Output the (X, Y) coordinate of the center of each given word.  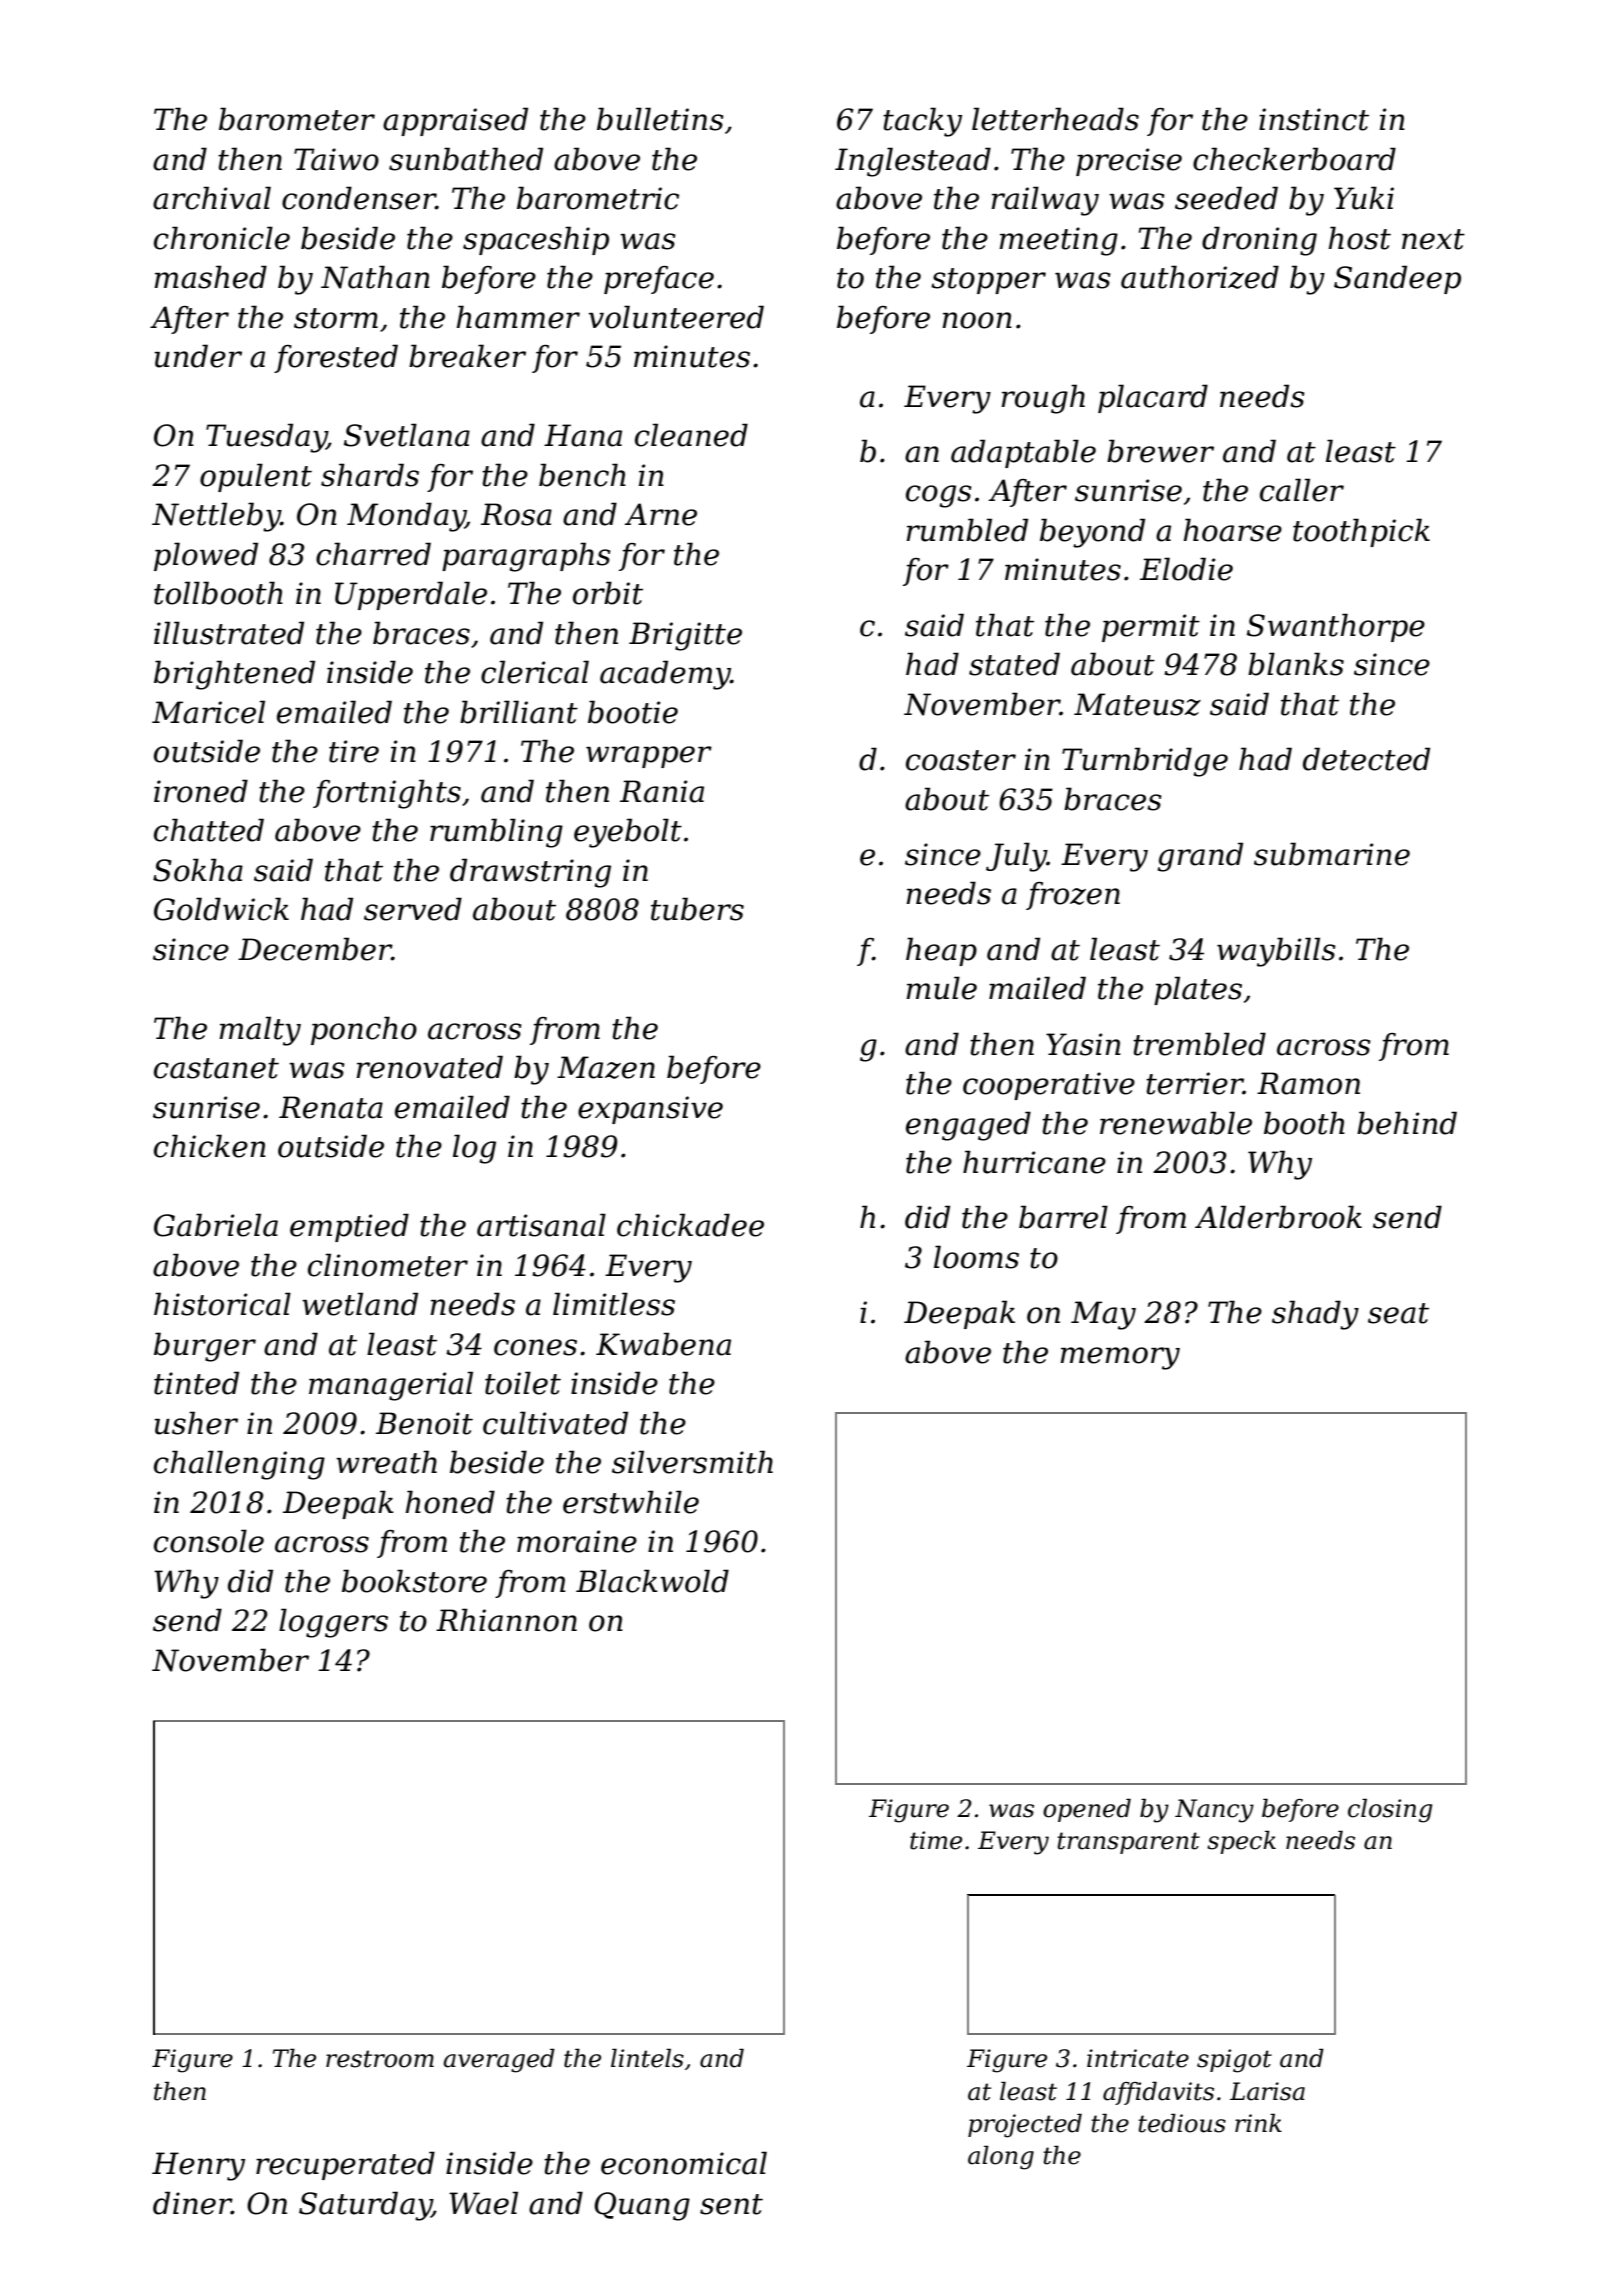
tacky (922, 122)
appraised (455, 121)
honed (450, 1502)
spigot (1234, 2061)
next (1433, 239)
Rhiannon (506, 1620)
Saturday (365, 2206)
